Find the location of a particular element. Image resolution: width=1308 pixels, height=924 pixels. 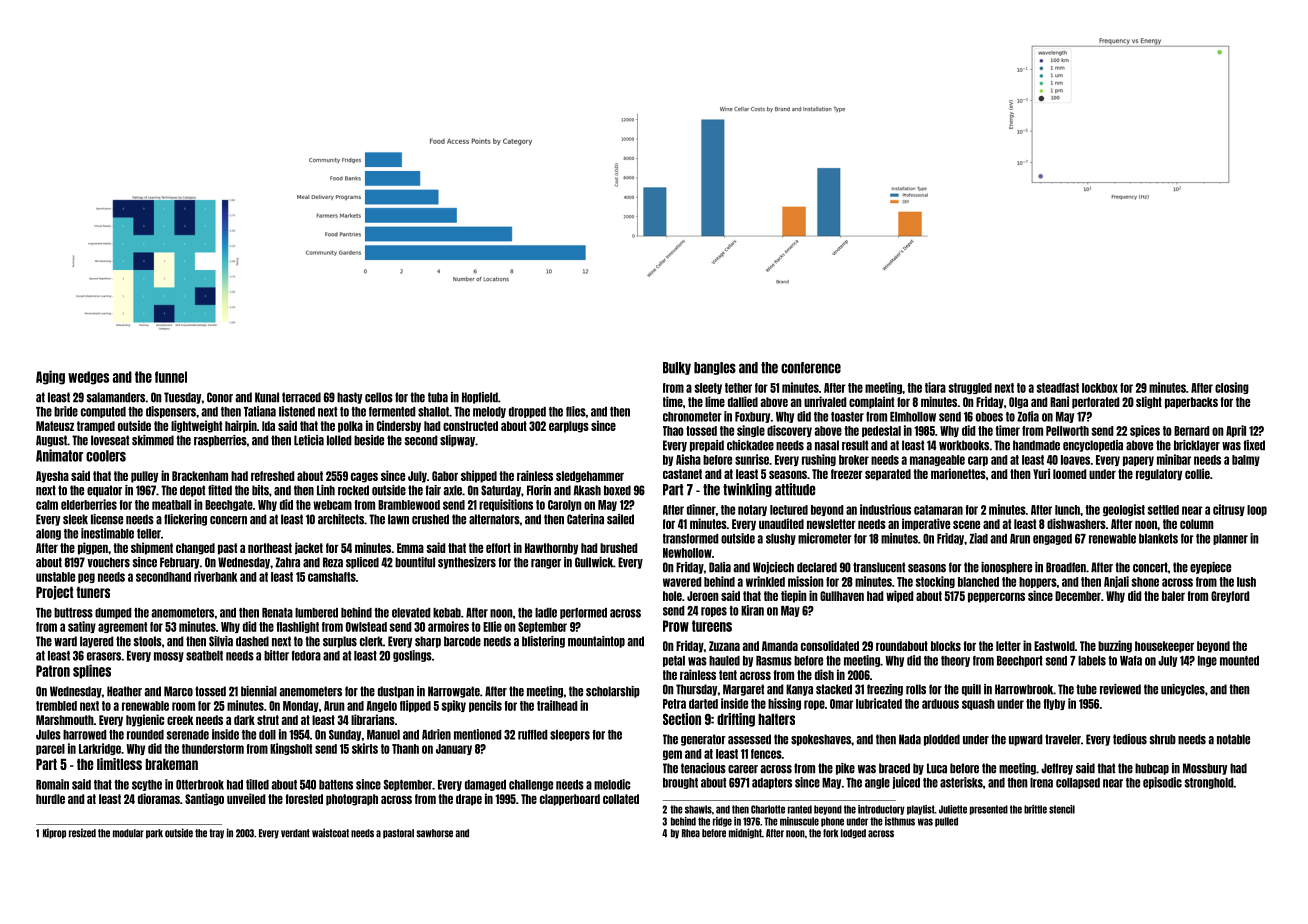

verdant is located at coordinates (295, 833).
